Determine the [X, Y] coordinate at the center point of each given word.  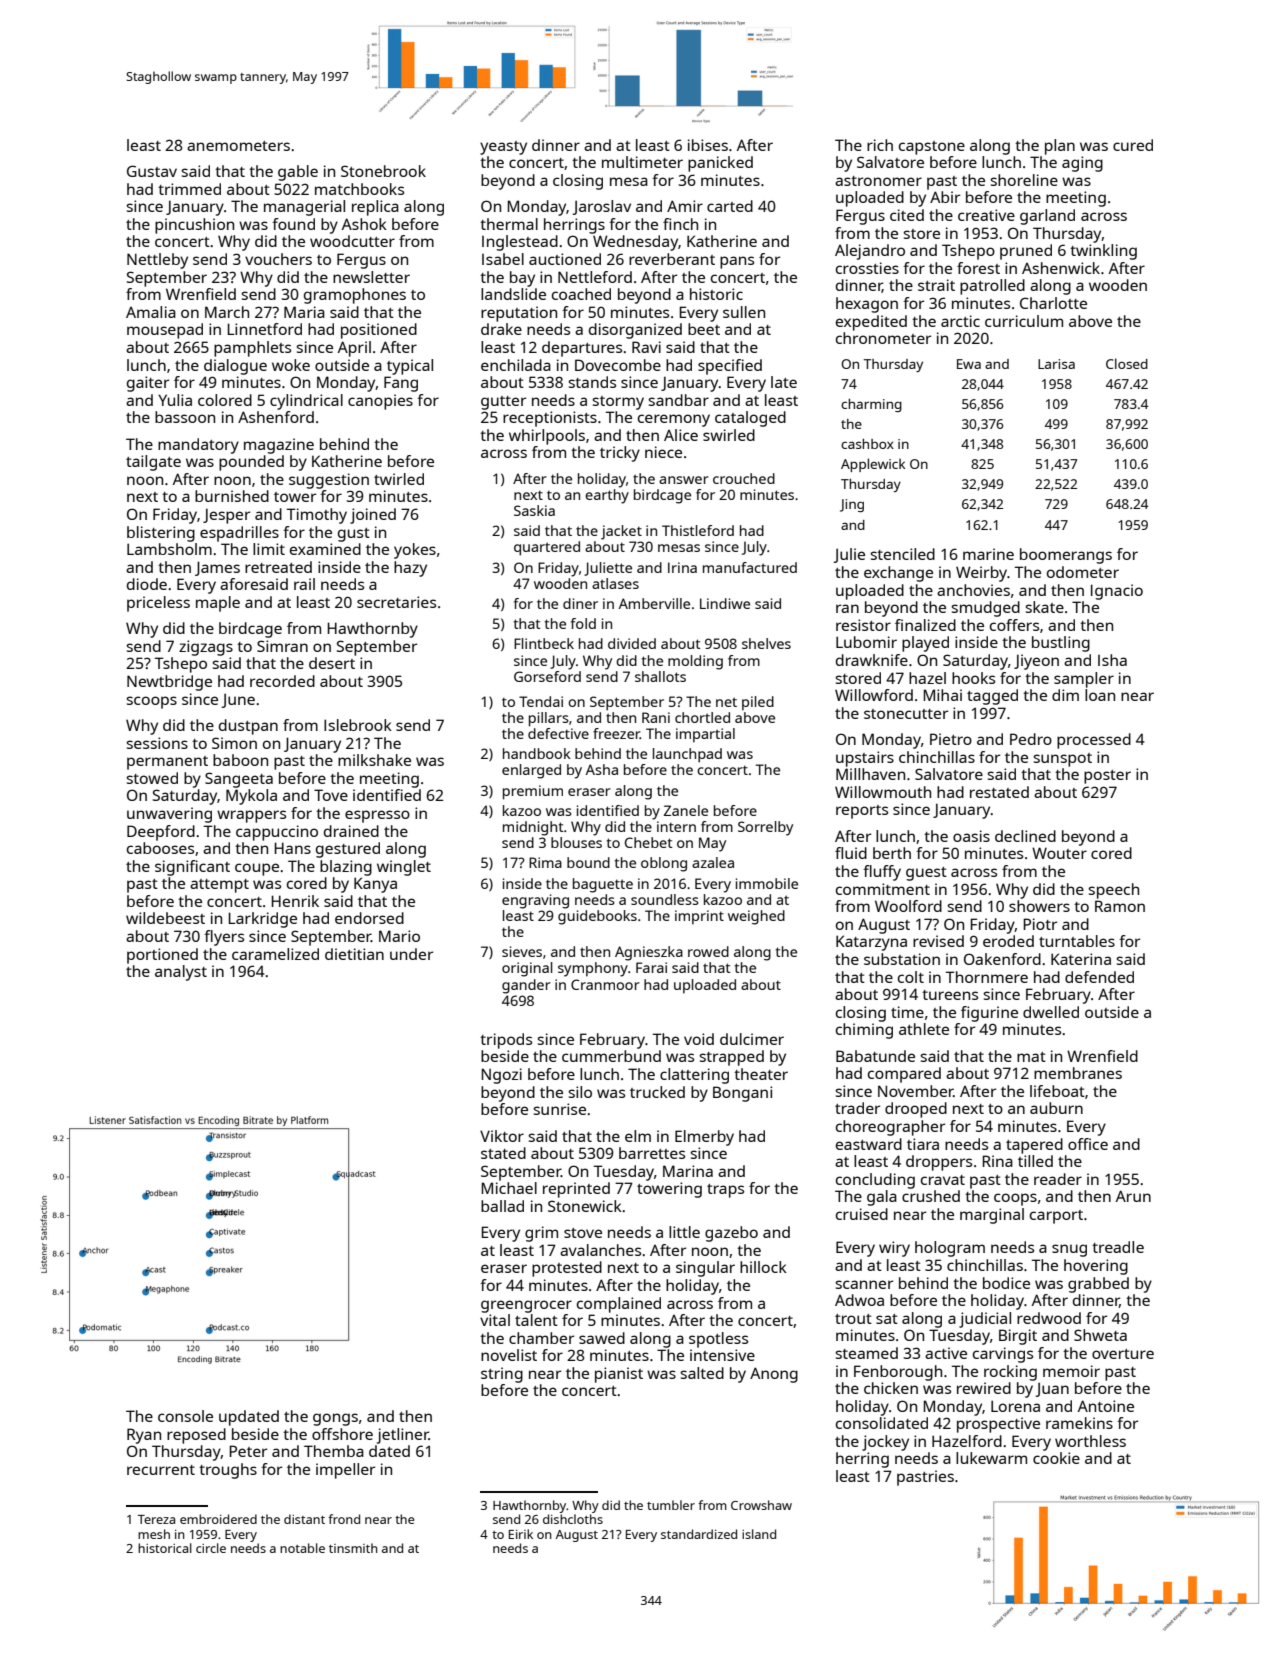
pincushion [194, 226]
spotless [718, 1340]
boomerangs [1066, 556]
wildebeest [165, 918]
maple [218, 604]
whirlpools [547, 437]
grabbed [1098, 1285]
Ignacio [1117, 592]
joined [373, 516]
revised [938, 941]
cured [1133, 145]
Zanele [686, 810]
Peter [248, 1451]
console [185, 1416]
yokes [415, 551]
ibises [708, 145]
